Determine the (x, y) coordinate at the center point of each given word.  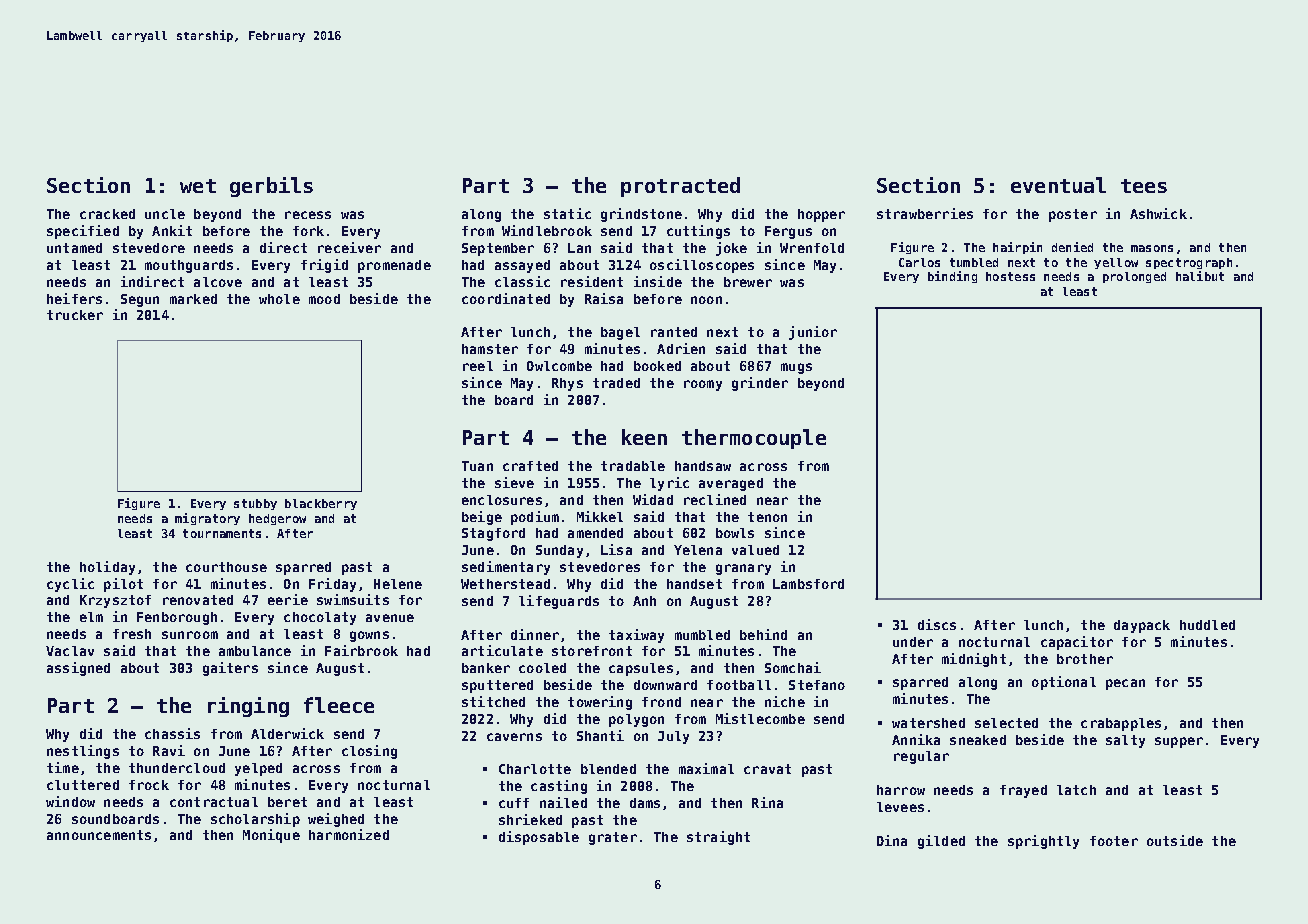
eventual (1058, 185)
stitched (493, 701)
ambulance (255, 651)
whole (279, 299)
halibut (1200, 276)
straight (718, 838)
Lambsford (808, 584)
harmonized (349, 834)
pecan (1125, 684)
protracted (680, 187)
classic (522, 281)
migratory (207, 519)
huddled (1207, 625)
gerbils (271, 187)
